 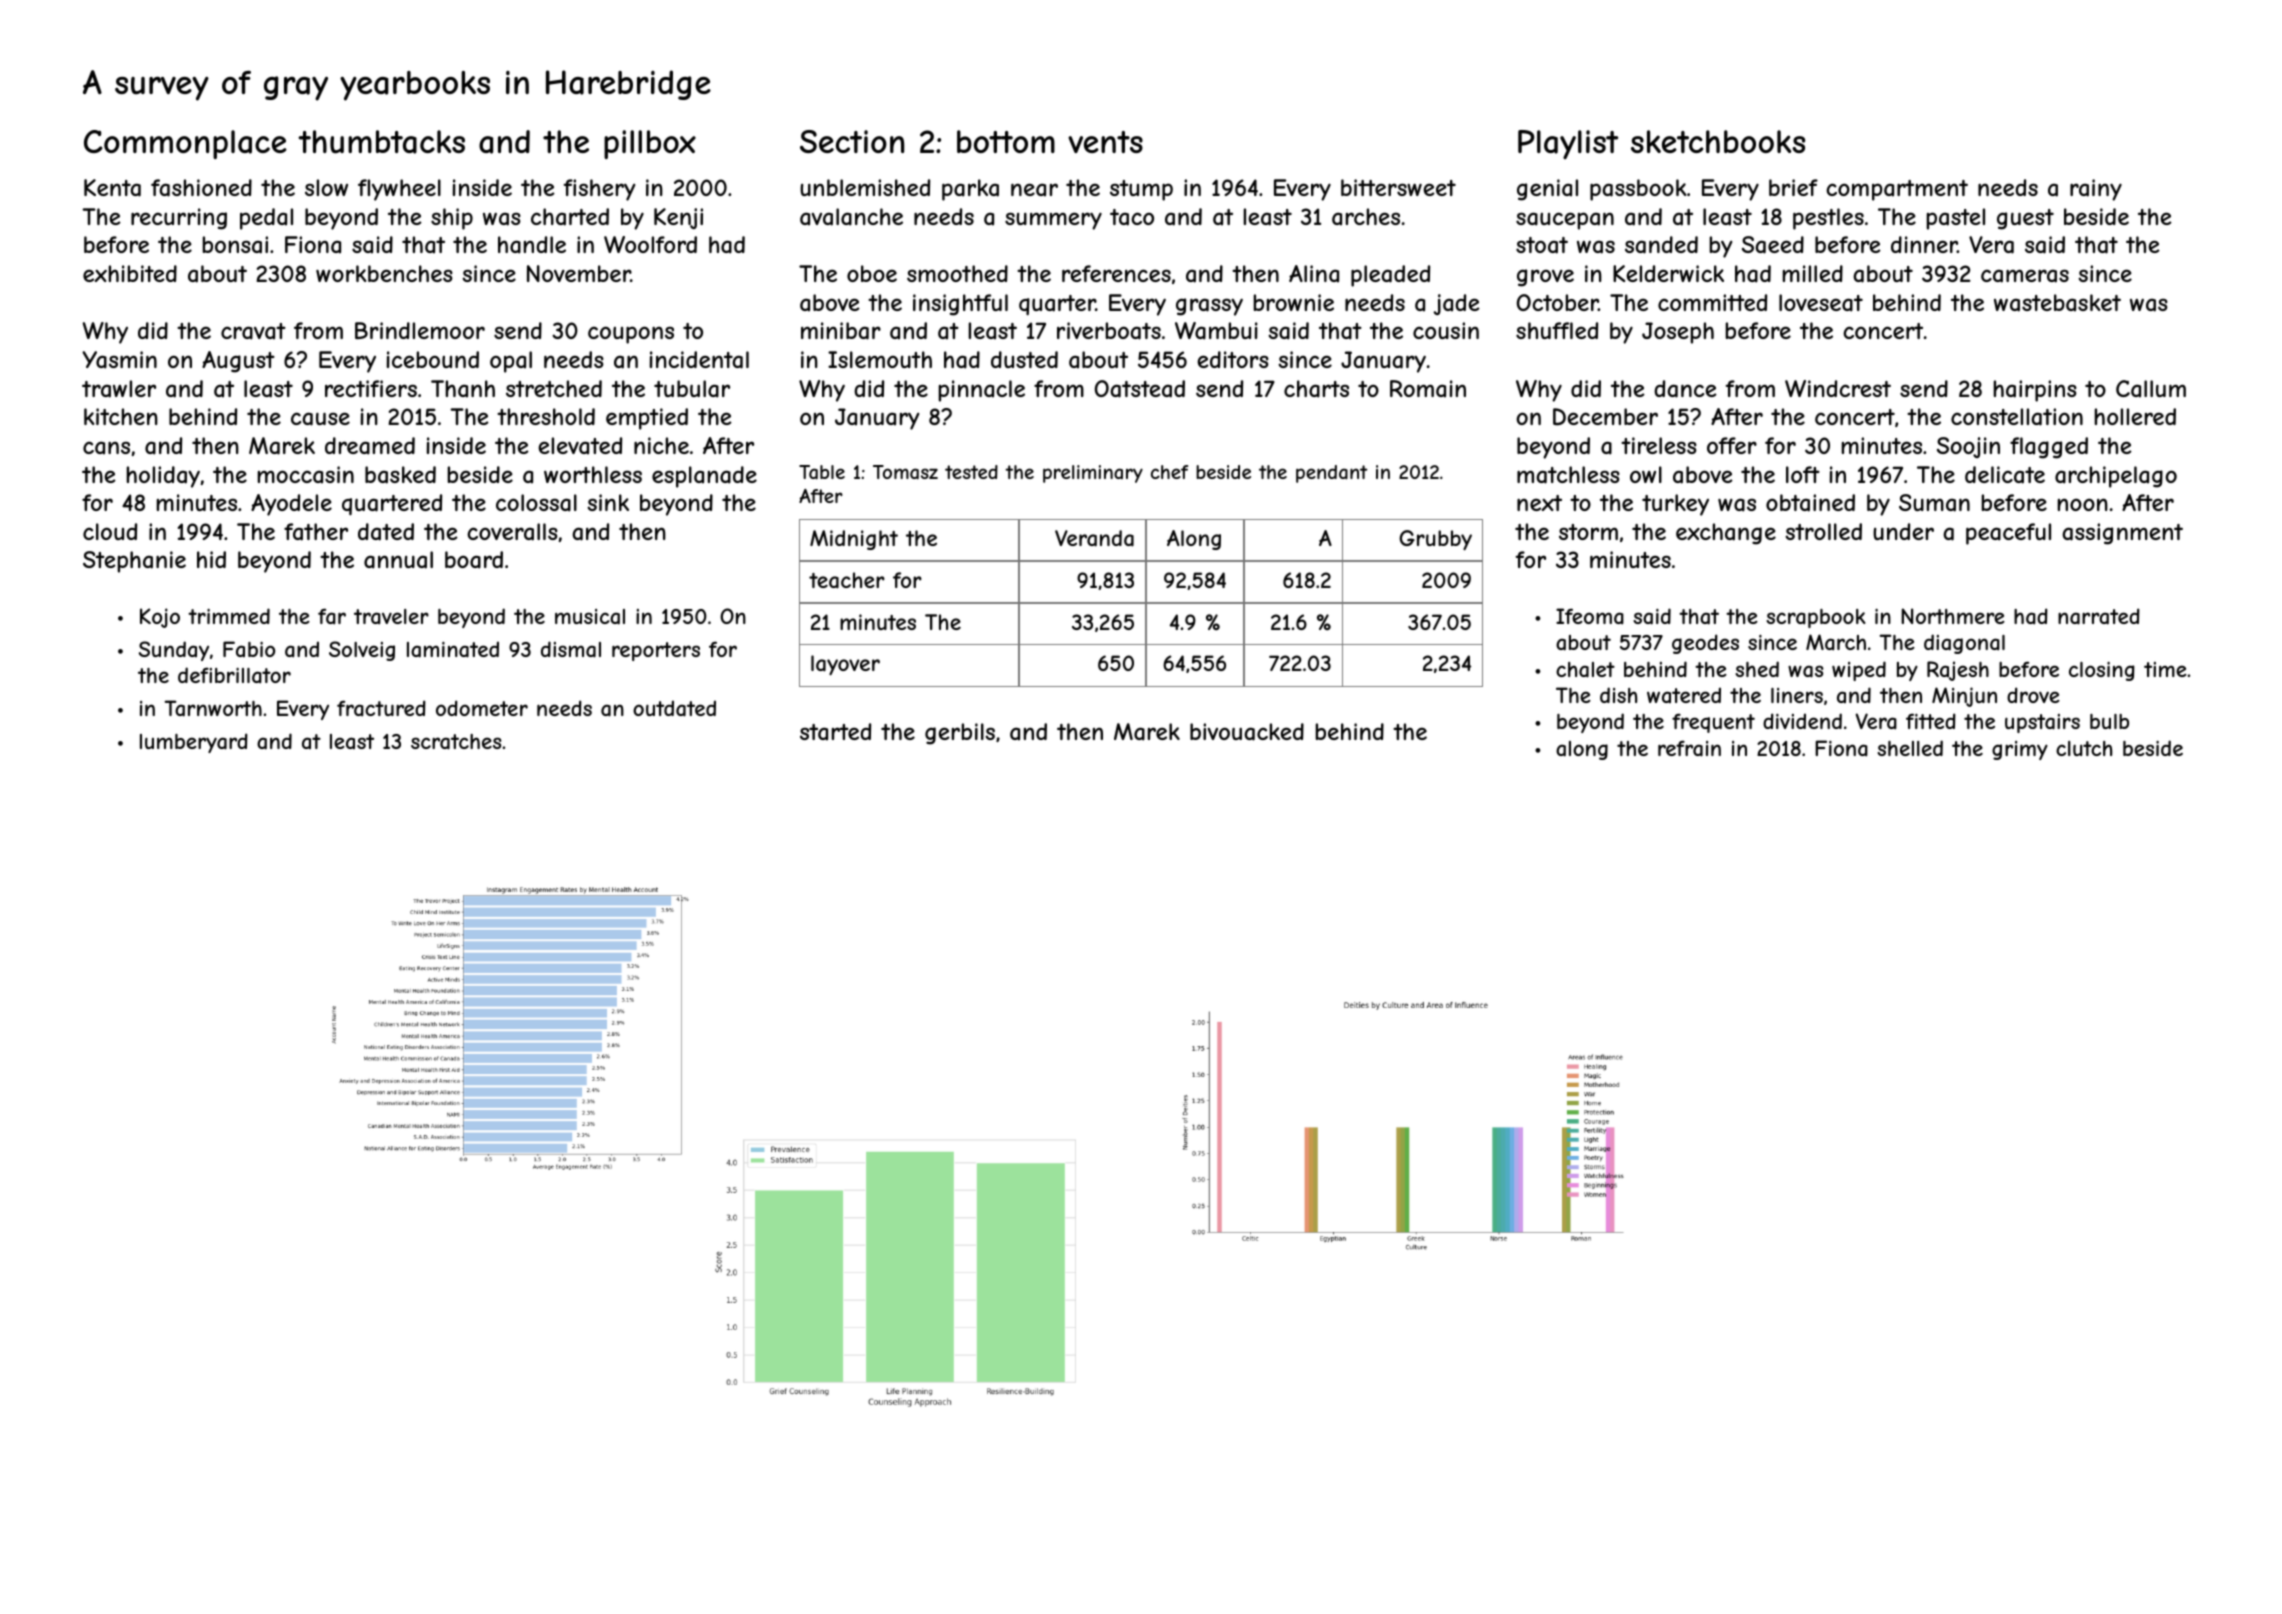 I want to click on Islemouth, so click(x=880, y=359).
